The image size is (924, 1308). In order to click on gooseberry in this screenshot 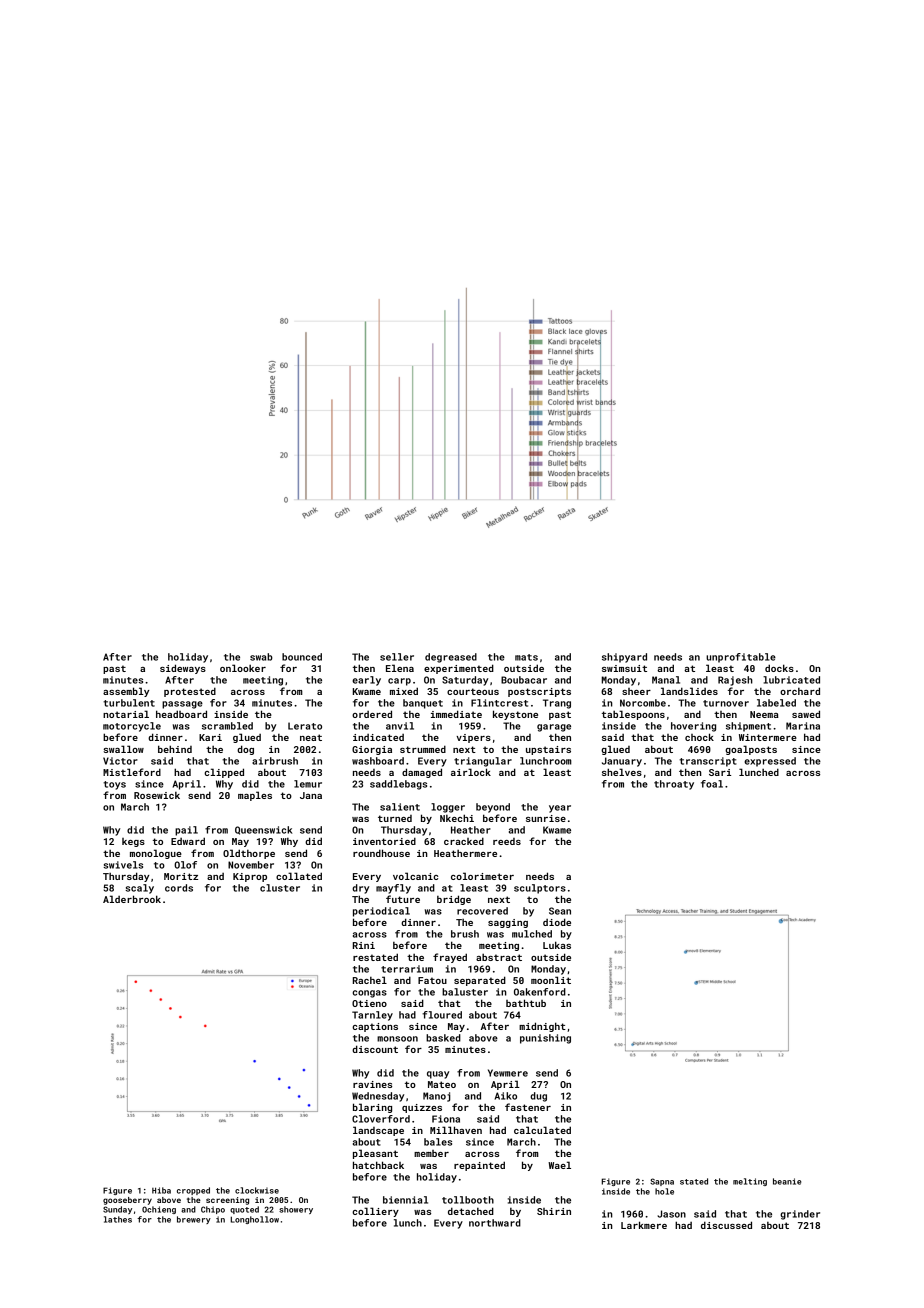, I will do `click(127, 1201)`.
